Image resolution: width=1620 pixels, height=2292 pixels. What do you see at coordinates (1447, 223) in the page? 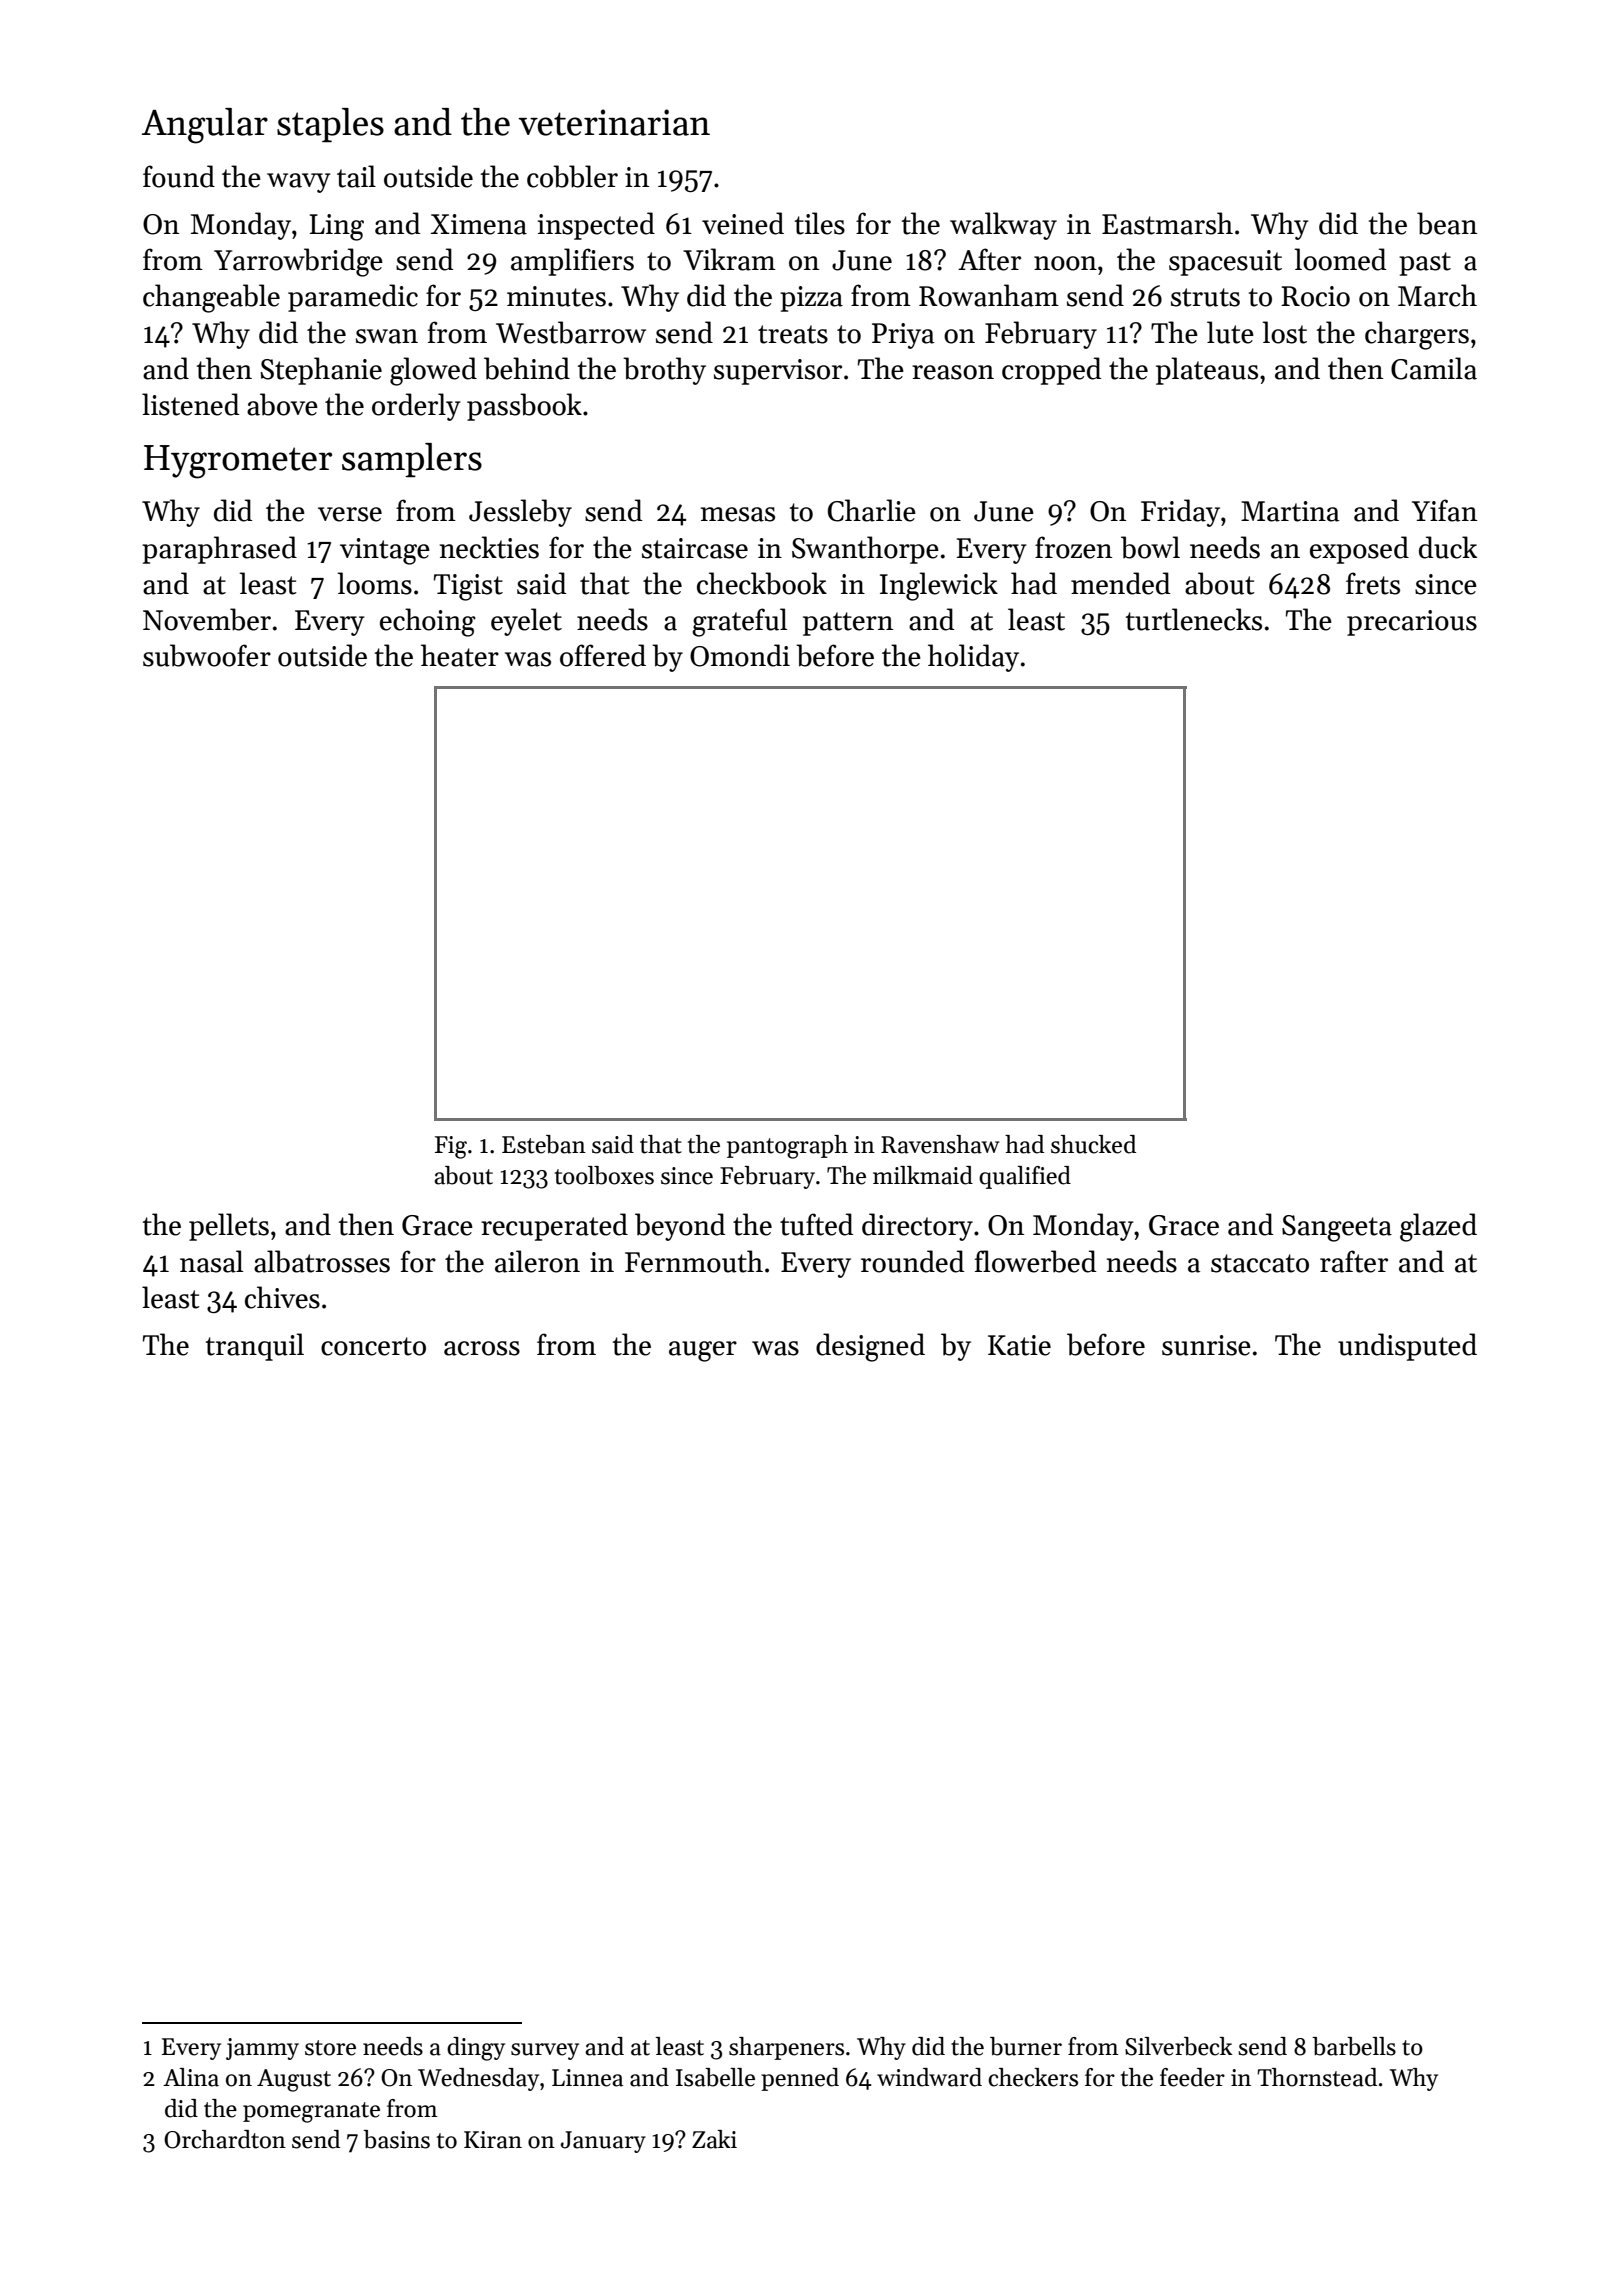
I see `bean` at bounding box center [1447, 223].
